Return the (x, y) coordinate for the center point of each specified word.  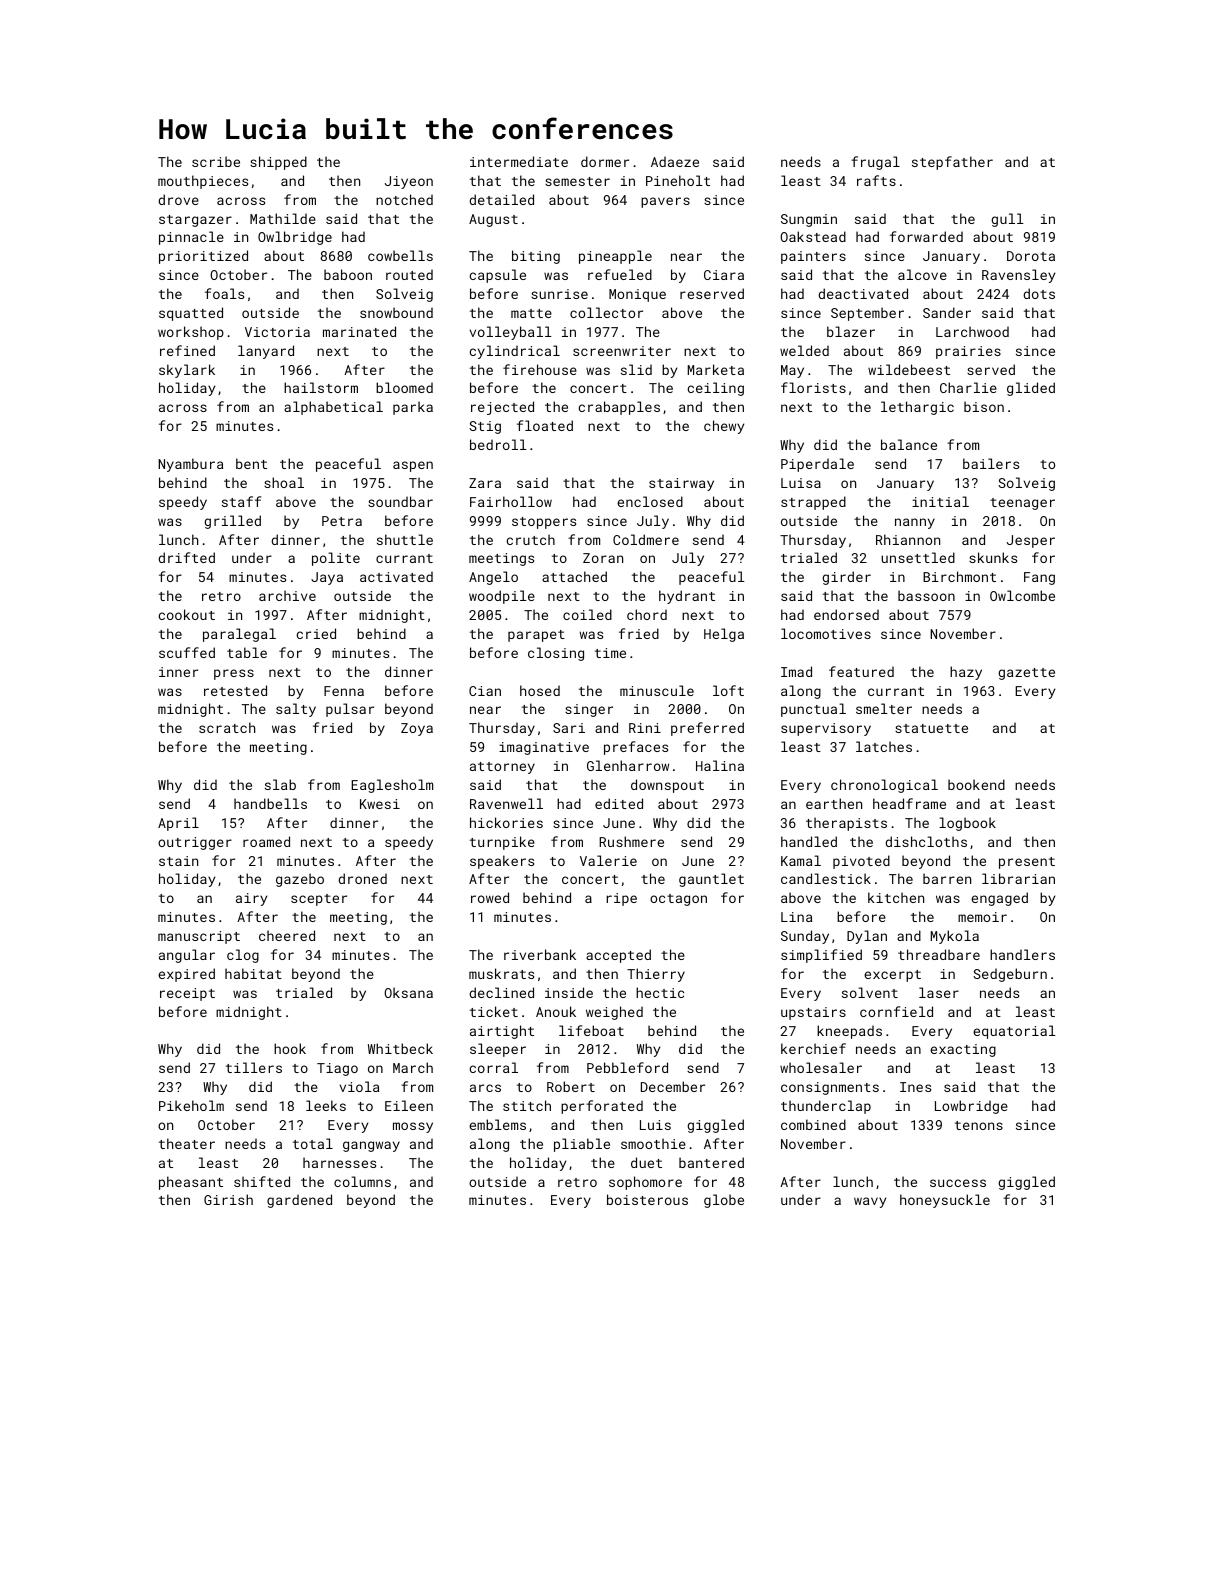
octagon (678, 900)
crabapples (619, 408)
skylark (187, 371)
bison (984, 406)
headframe (909, 803)
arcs (485, 1088)
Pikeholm (191, 1105)
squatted (191, 314)
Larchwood (972, 331)
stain (178, 861)
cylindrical (514, 352)
